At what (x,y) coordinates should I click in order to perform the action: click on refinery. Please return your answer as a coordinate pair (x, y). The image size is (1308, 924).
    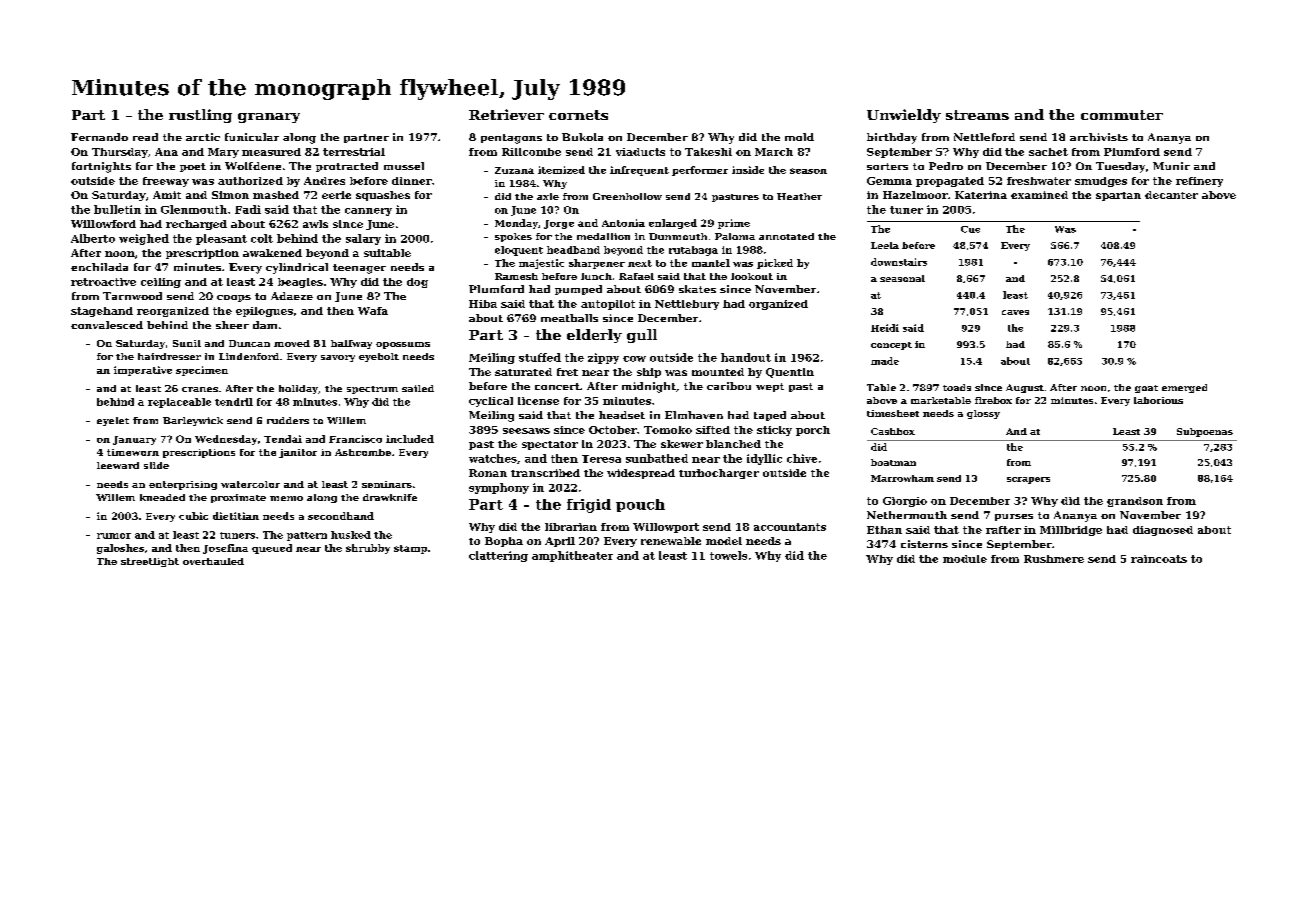
    Looking at the image, I should click on (1199, 182).
